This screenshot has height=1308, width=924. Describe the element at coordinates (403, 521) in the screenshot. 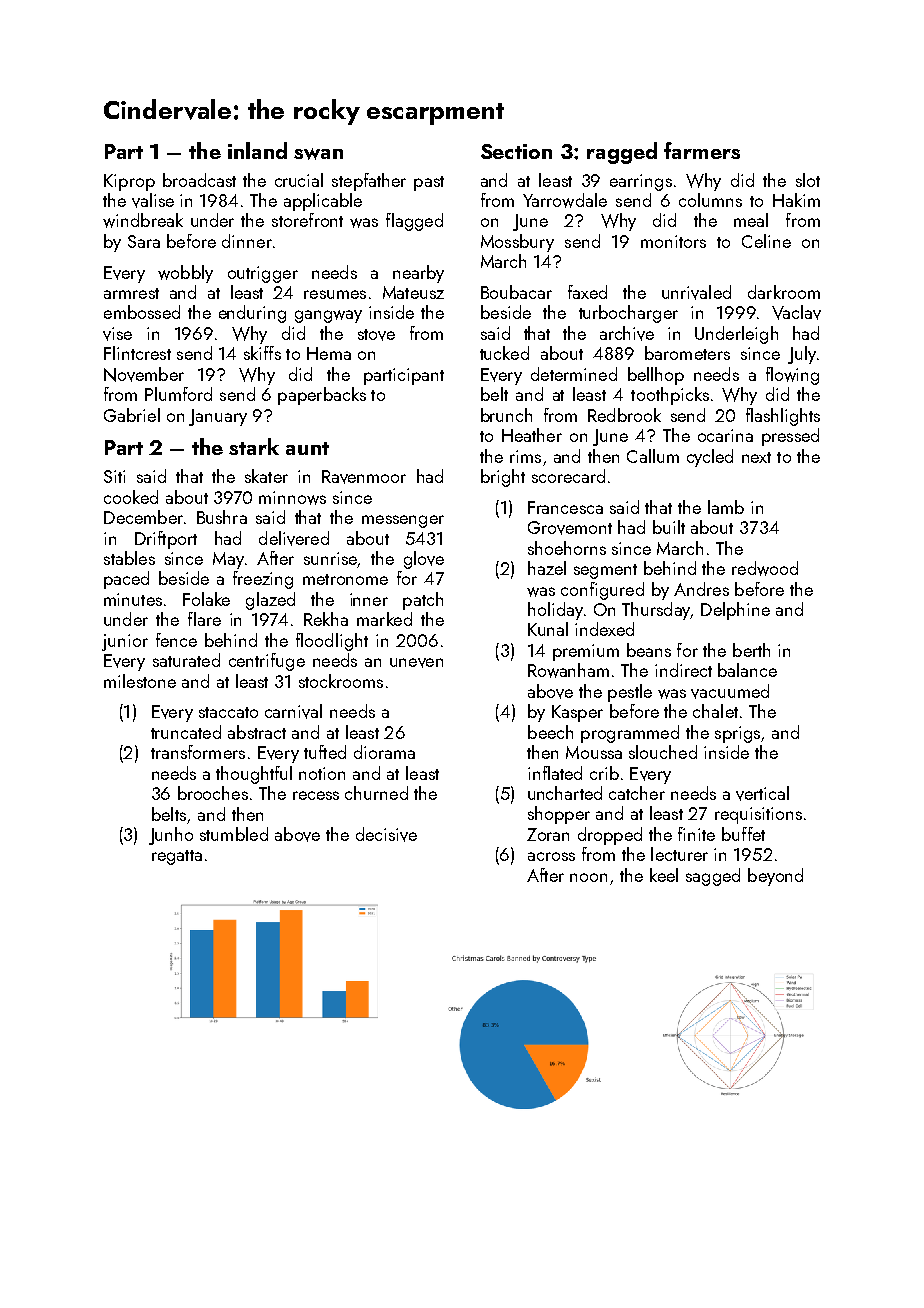

I see `messenger` at that location.
